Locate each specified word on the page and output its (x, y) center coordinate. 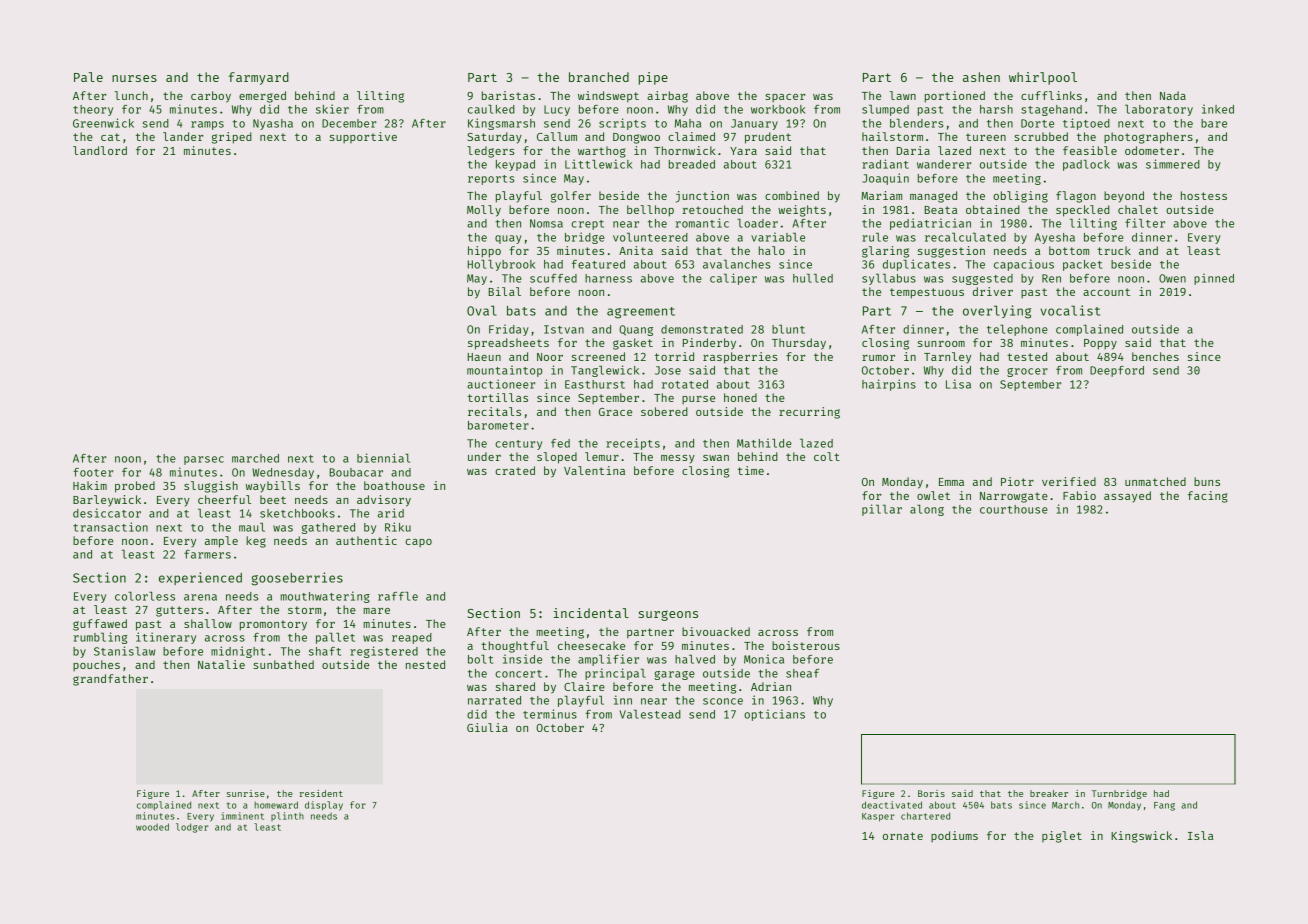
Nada (1173, 95)
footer (93, 472)
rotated (685, 384)
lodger (192, 828)
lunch (131, 95)
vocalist (1070, 310)
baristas (508, 95)
